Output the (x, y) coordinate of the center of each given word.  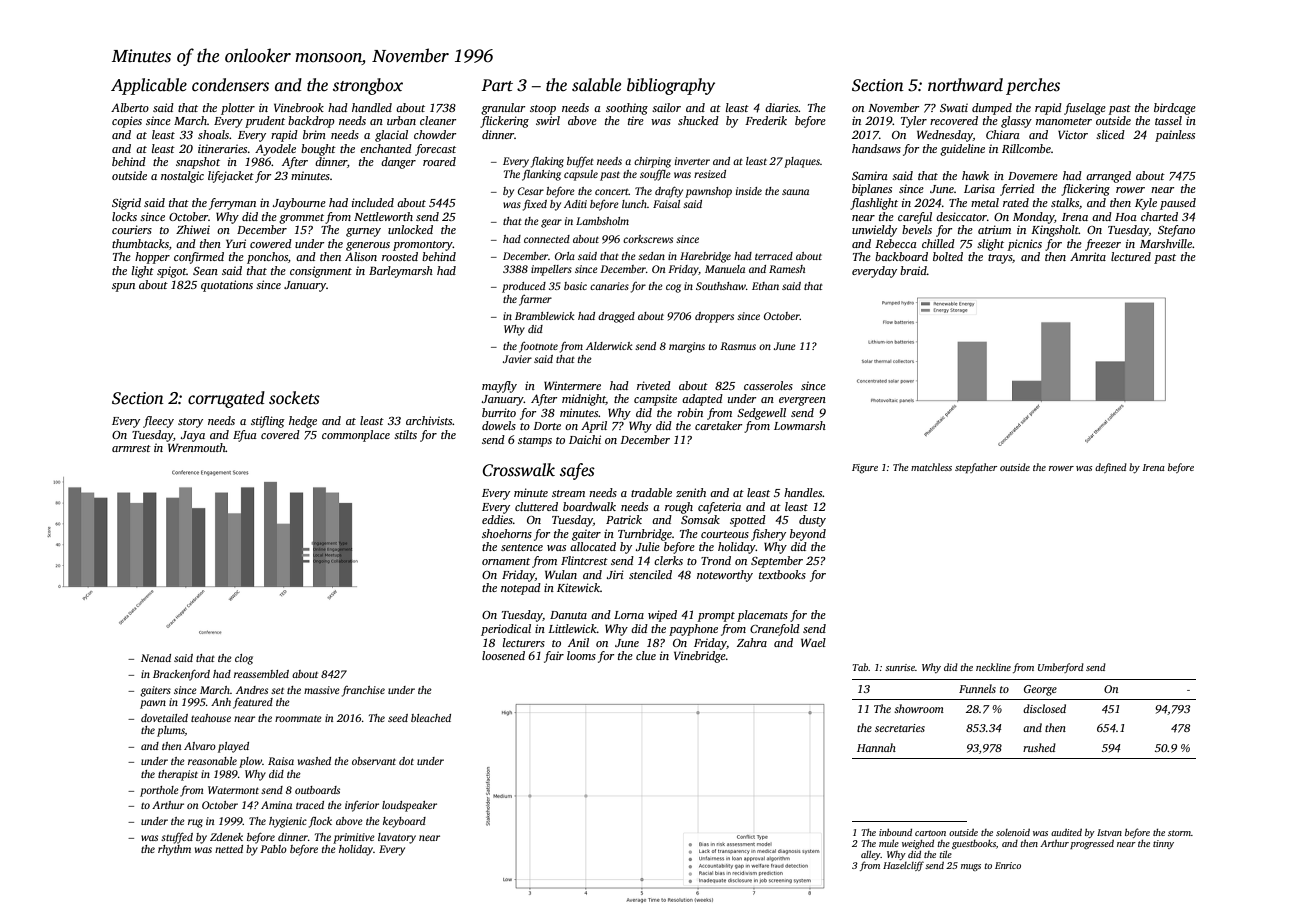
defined (1111, 468)
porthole (159, 791)
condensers (230, 85)
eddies (497, 519)
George (1040, 690)
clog (244, 659)
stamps (535, 442)
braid (913, 270)
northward (965, 85)
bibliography (671, 86)
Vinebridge (700, 657)
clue (646, 655)
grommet (301, 219)
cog (673, 288)
